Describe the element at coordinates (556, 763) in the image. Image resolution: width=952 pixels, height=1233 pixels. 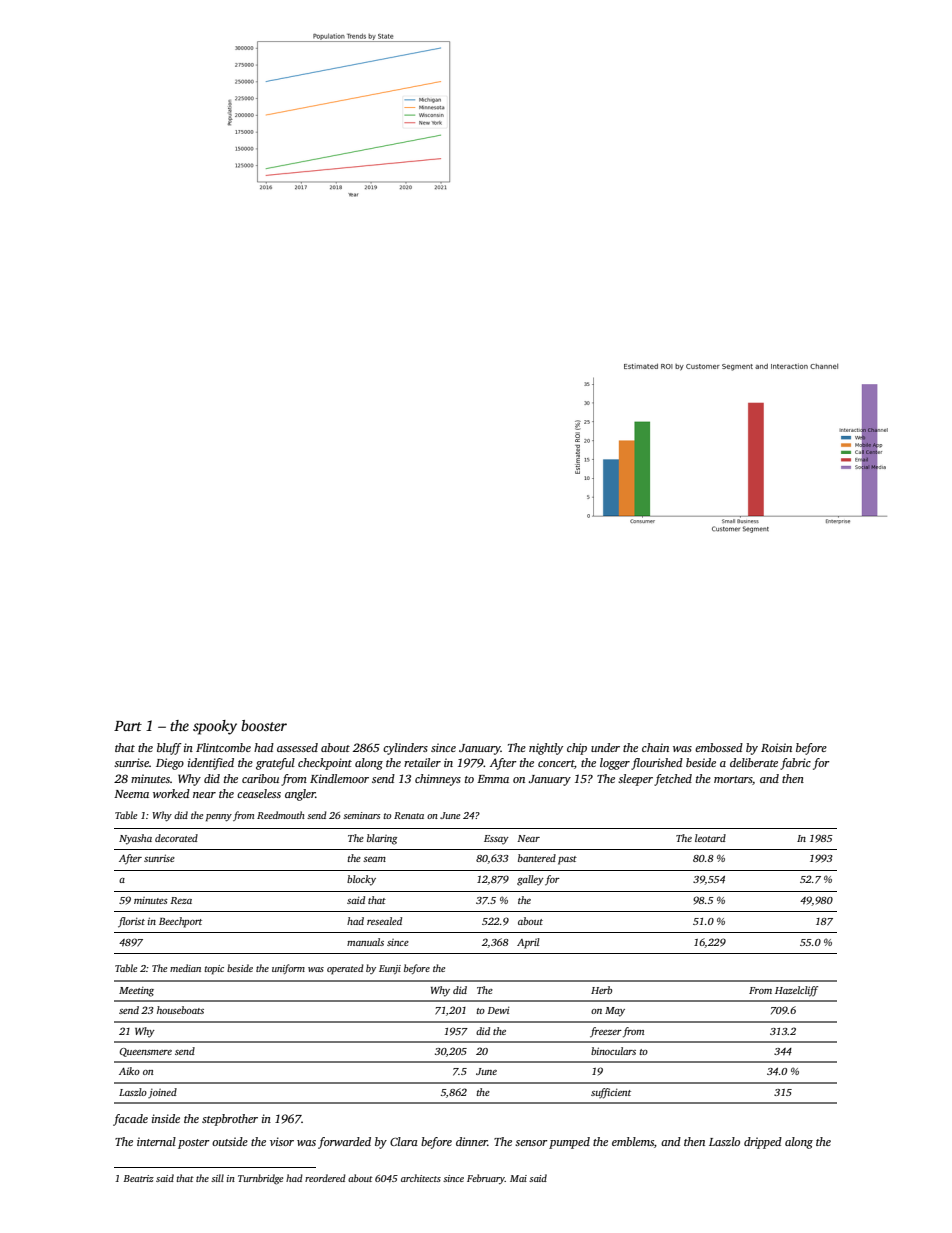
I see `concert` at that location.
